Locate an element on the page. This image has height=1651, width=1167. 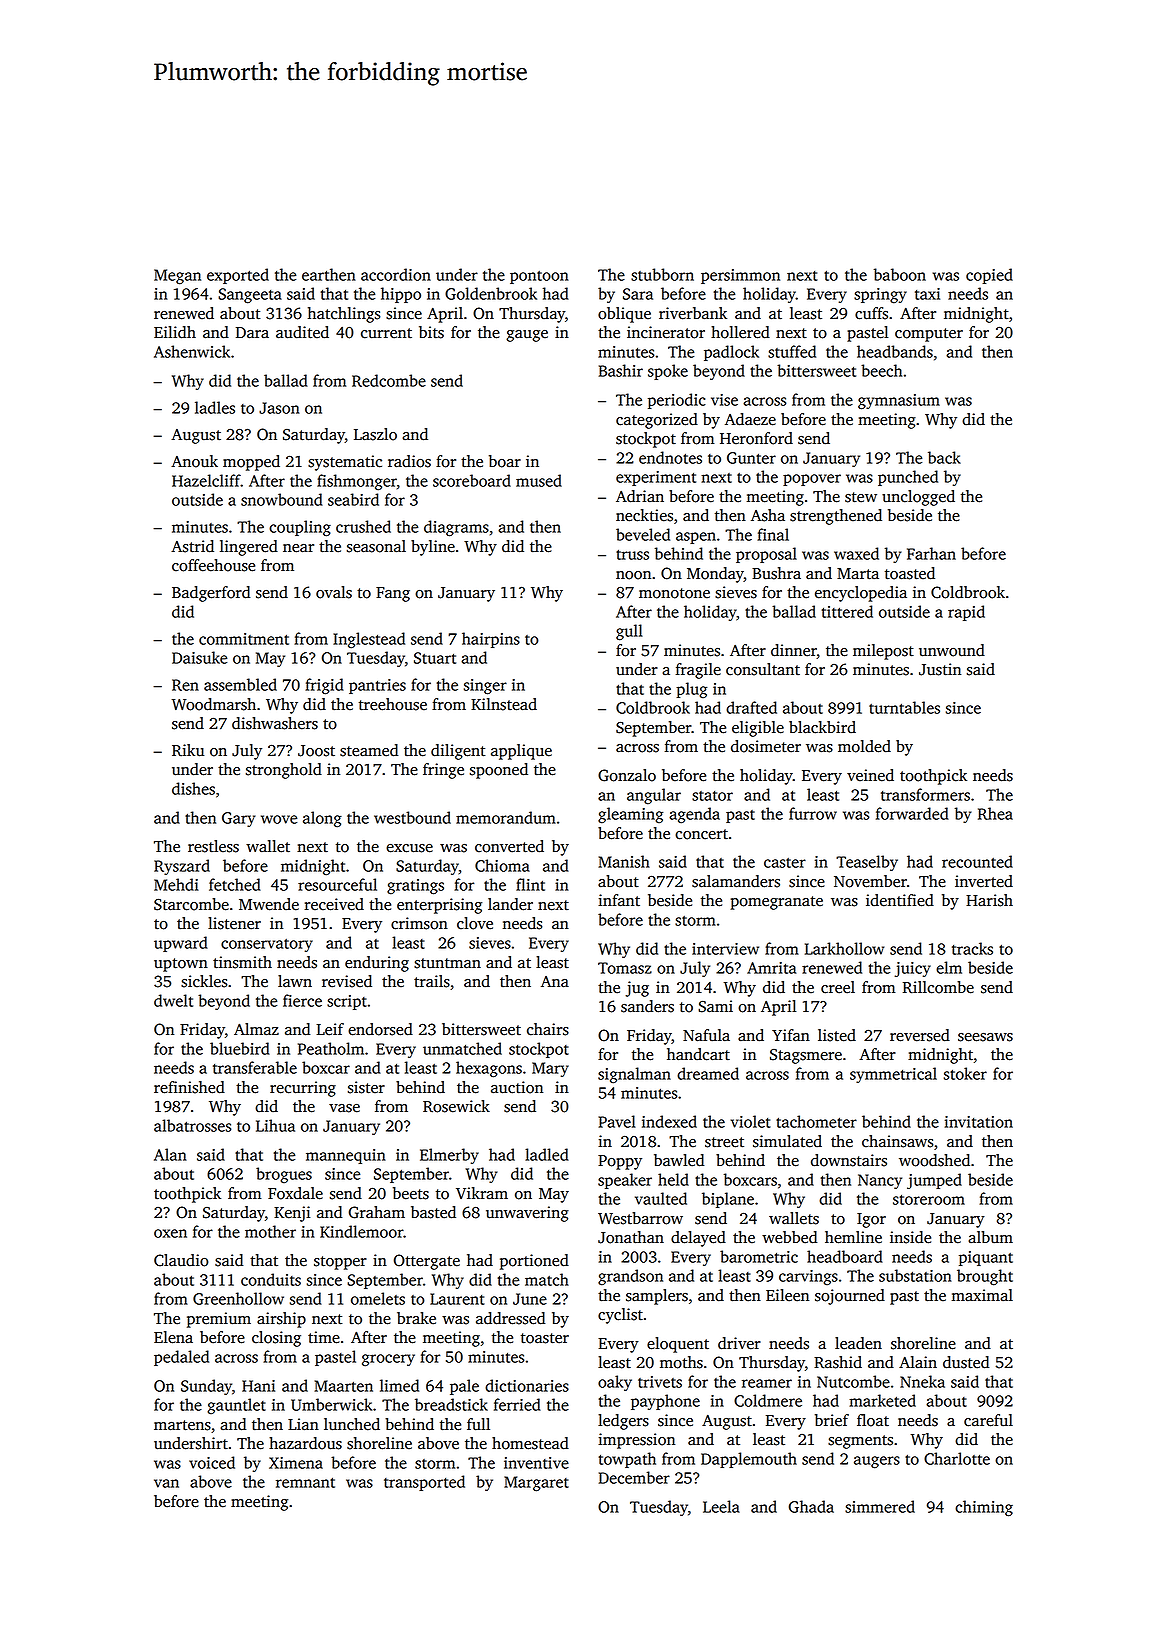
accordion is located at coordinates (396, 274).
